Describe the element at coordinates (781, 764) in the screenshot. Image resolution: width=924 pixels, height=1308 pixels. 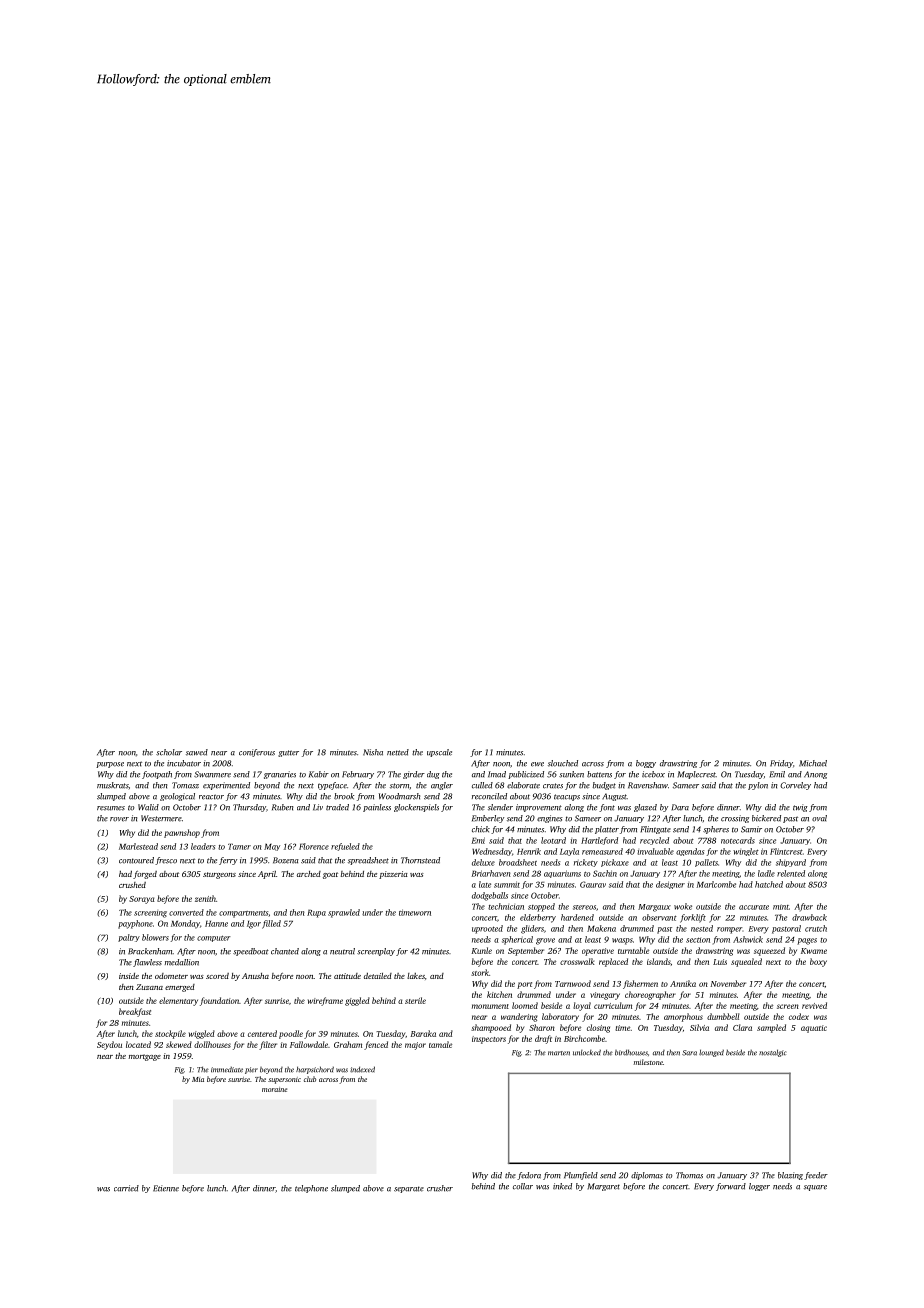
I see `Friday` at that location.
